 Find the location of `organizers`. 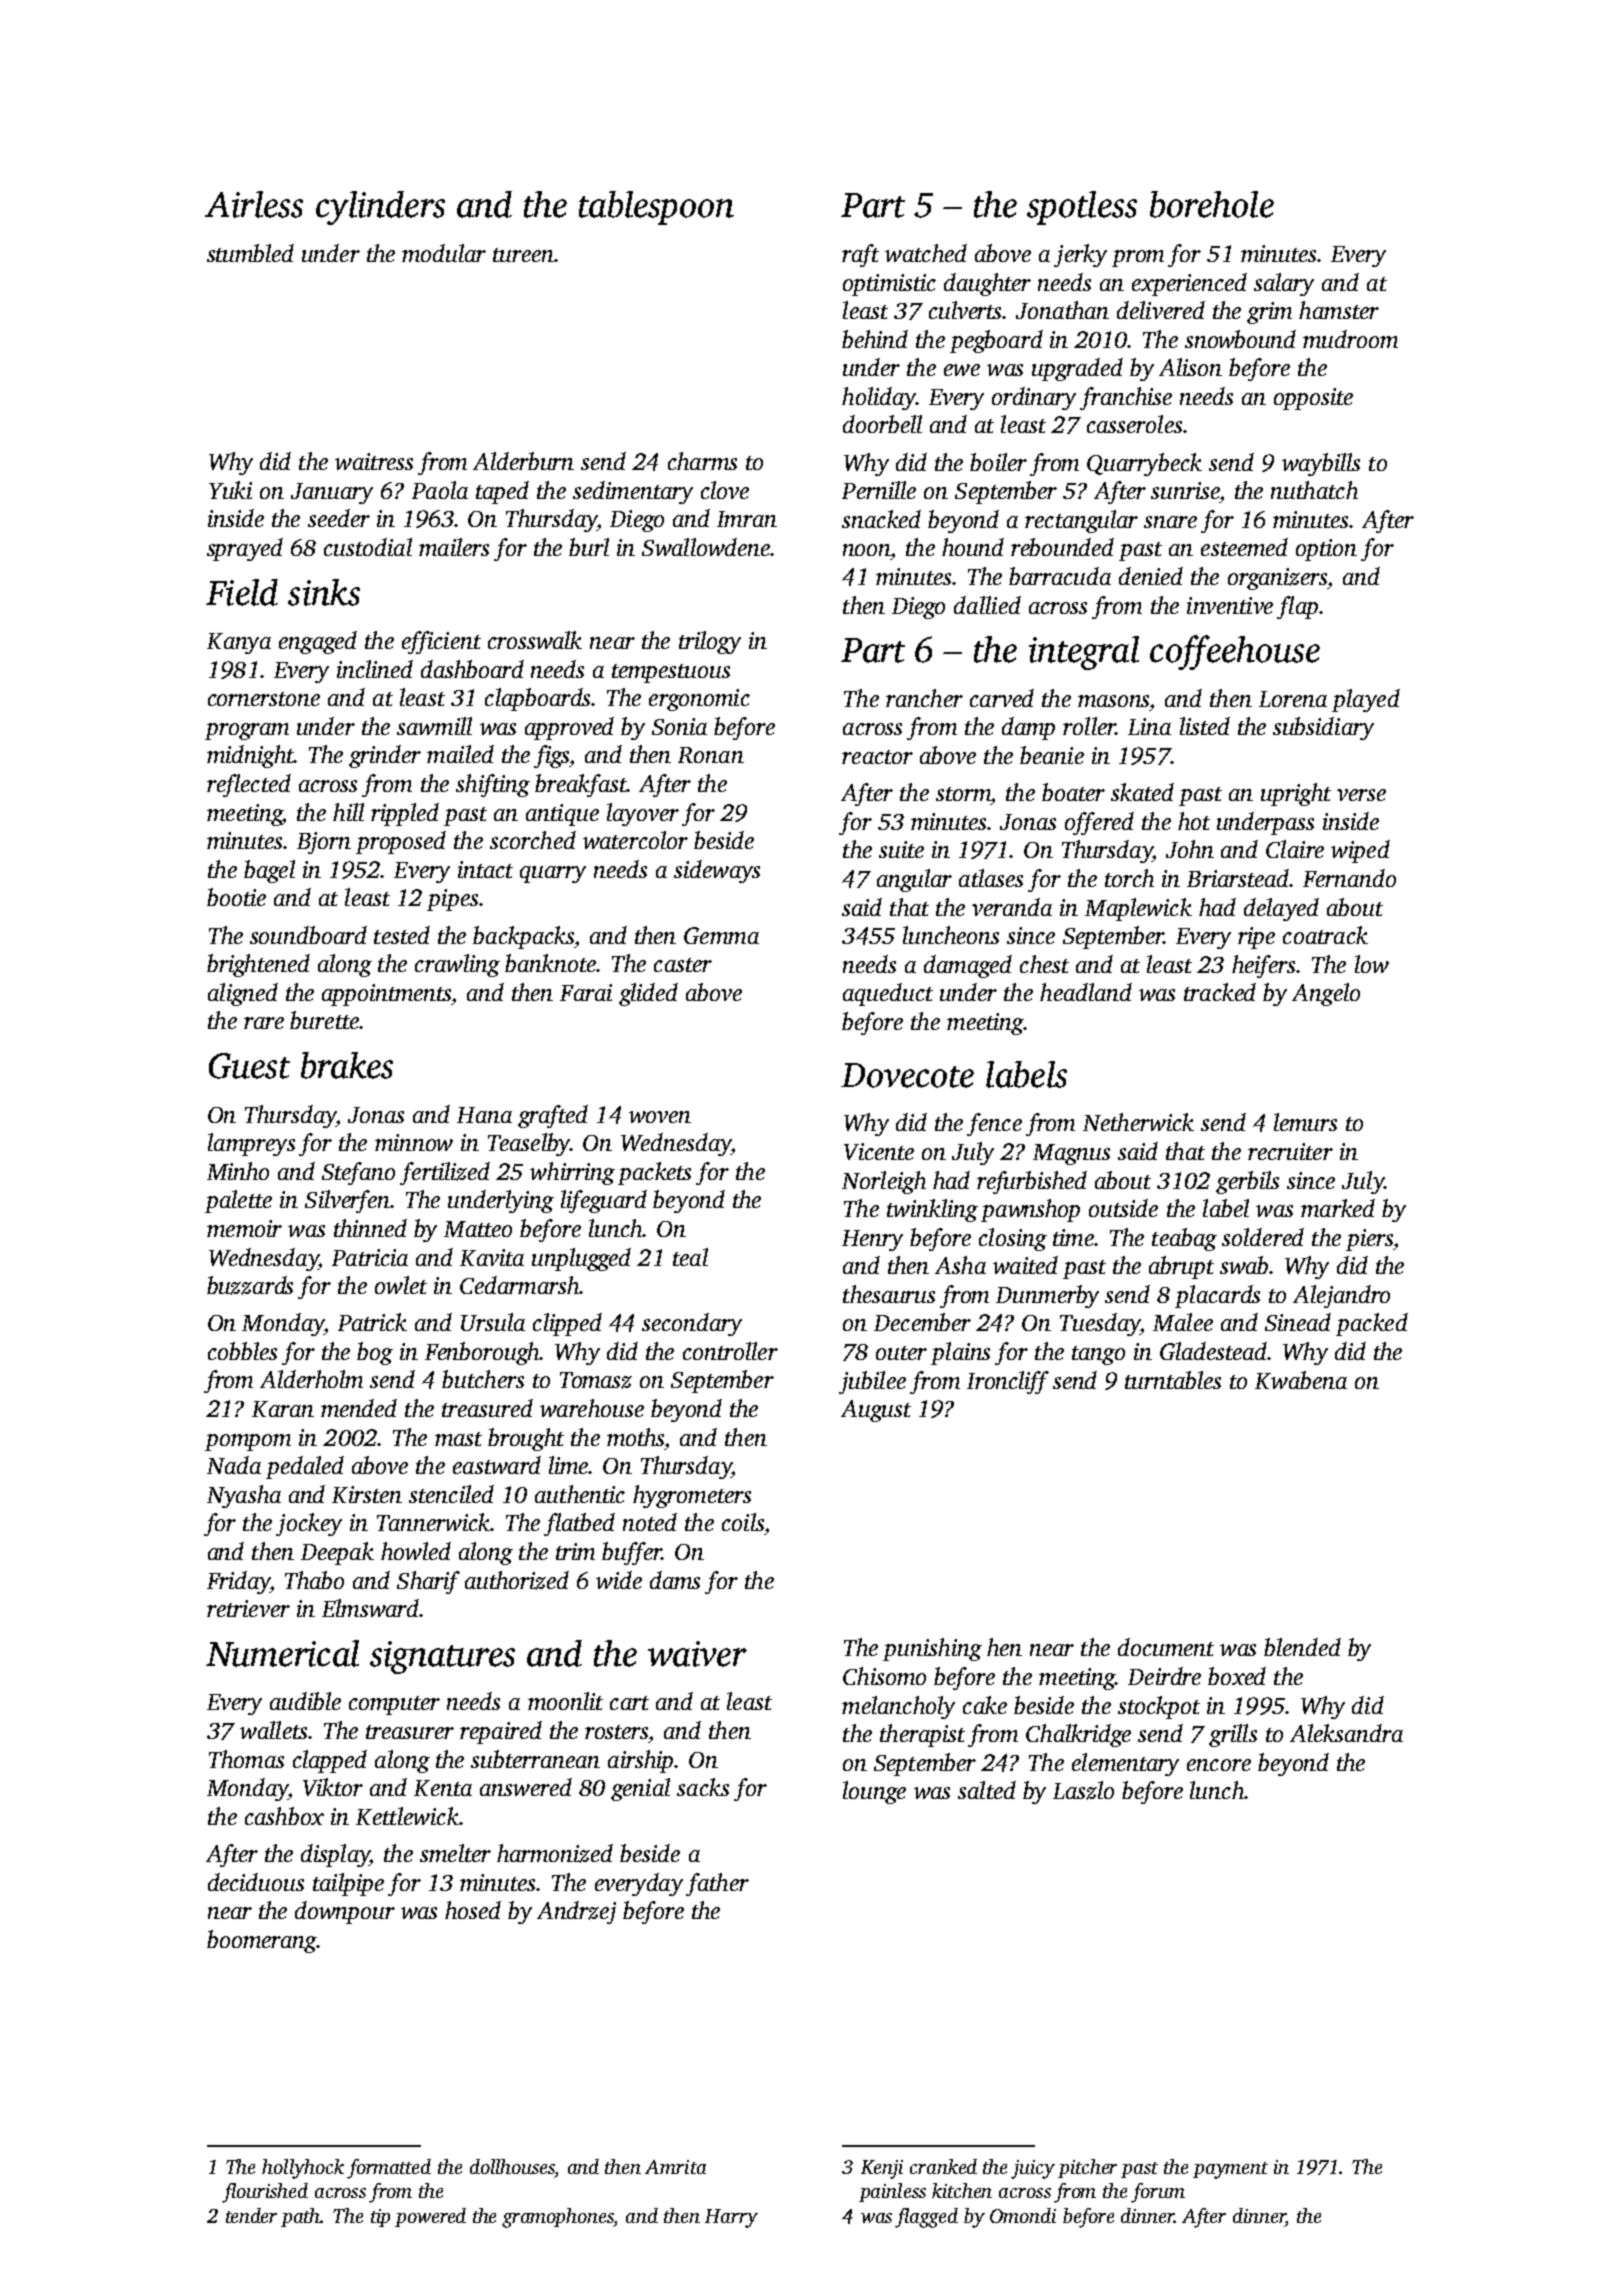

organizers is located at coordinates (1277, 579).
